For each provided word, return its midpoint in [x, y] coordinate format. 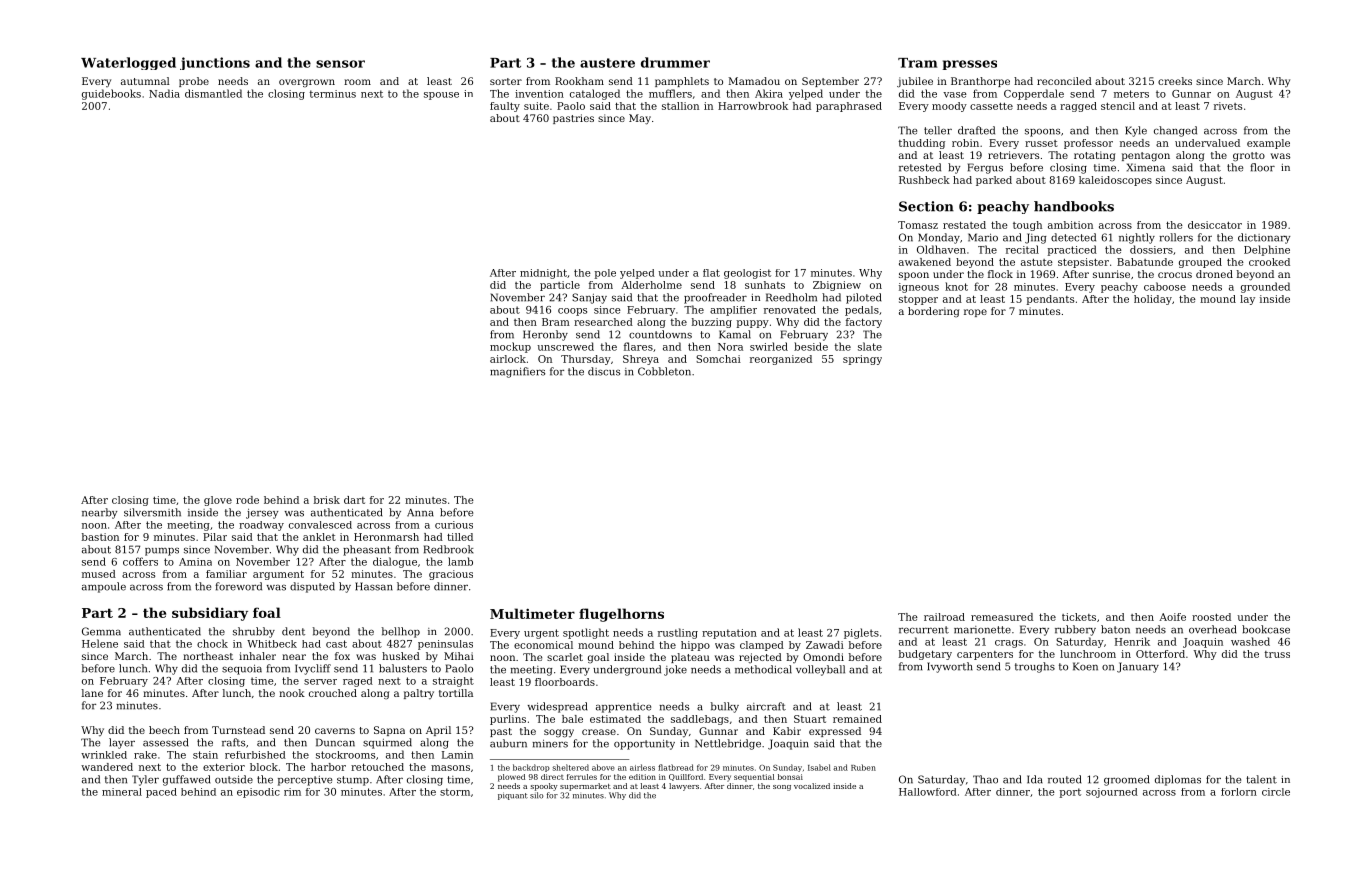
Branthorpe [980, 82]
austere [607, 63]
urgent [541, 634]
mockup [510, 347]
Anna [420, 513]
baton [1115, 629]
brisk [327, 500]
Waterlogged [128, 63]
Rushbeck [924, 180]
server [320, 682]
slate [870, 346]
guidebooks [111, 94]
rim [292, 792]
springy [862, 360]
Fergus [985, 168]
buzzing [712, 323]
